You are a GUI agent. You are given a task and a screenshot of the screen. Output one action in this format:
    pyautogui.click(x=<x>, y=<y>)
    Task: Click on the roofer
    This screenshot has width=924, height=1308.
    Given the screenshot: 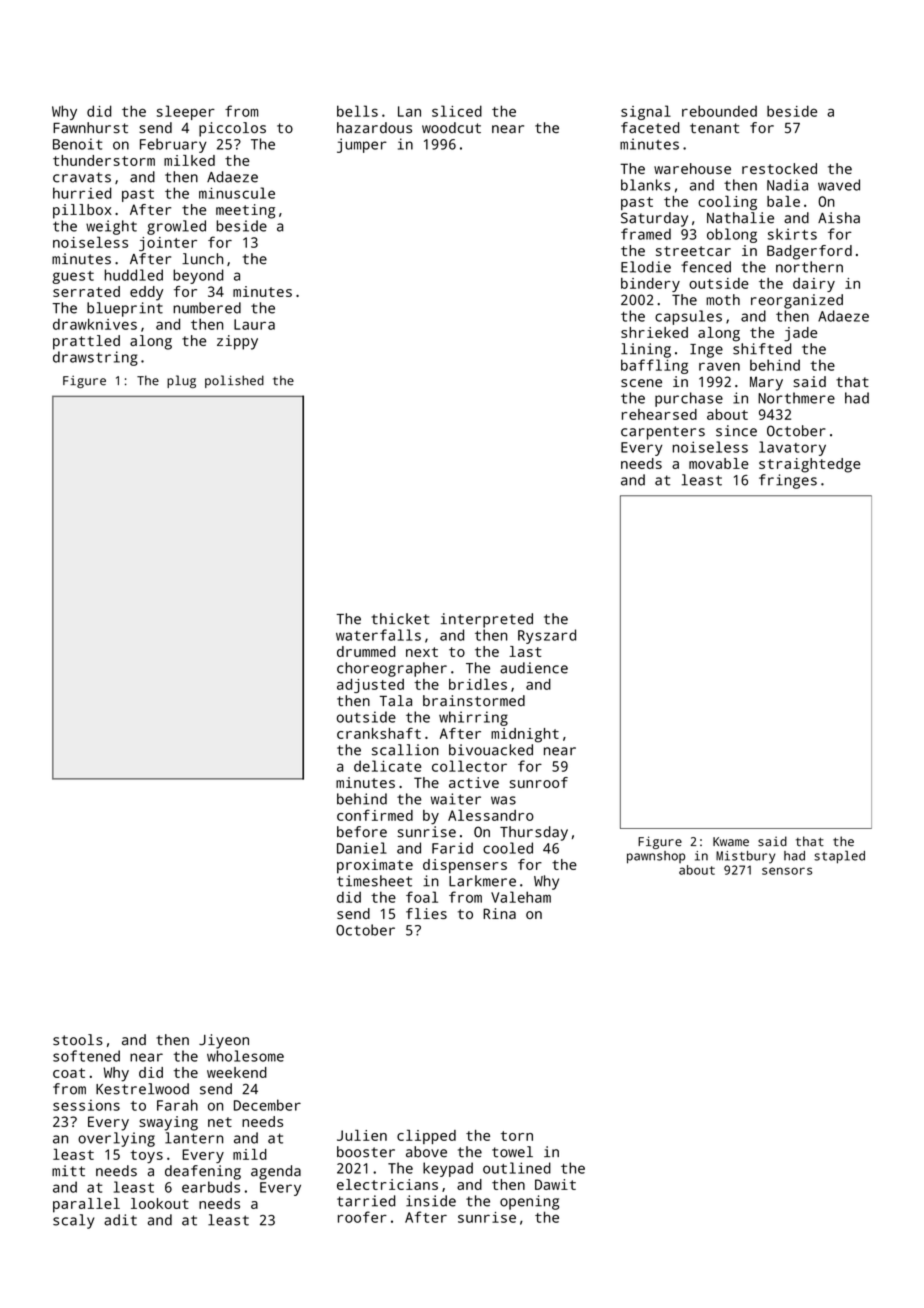 What is the action you would take?
    pyautogui.click(x=362, y=1217)
